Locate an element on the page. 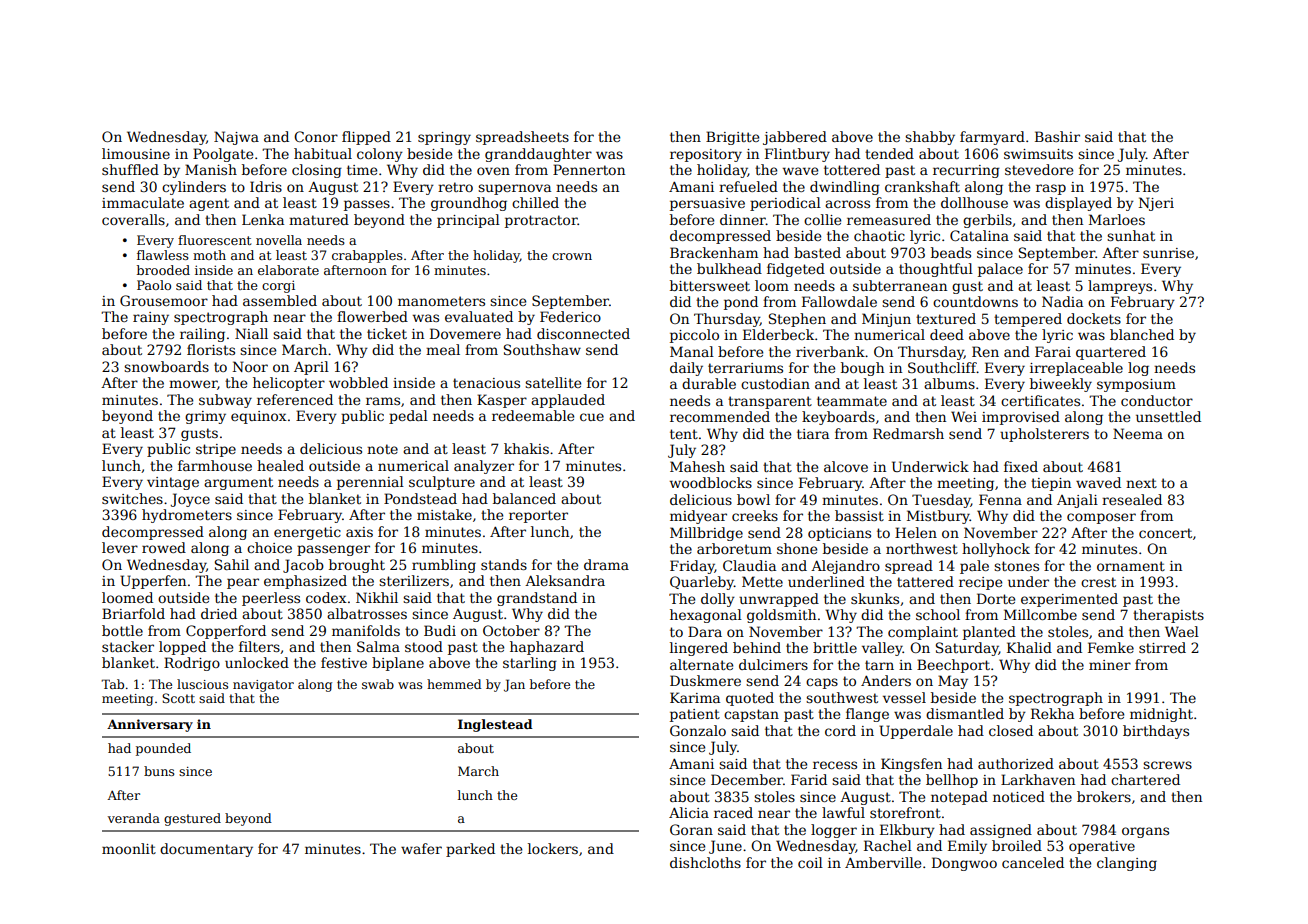 Image resolution: width=1308 pixels, height=924 pixels. Najwa is located at coordinates (236, 138).
